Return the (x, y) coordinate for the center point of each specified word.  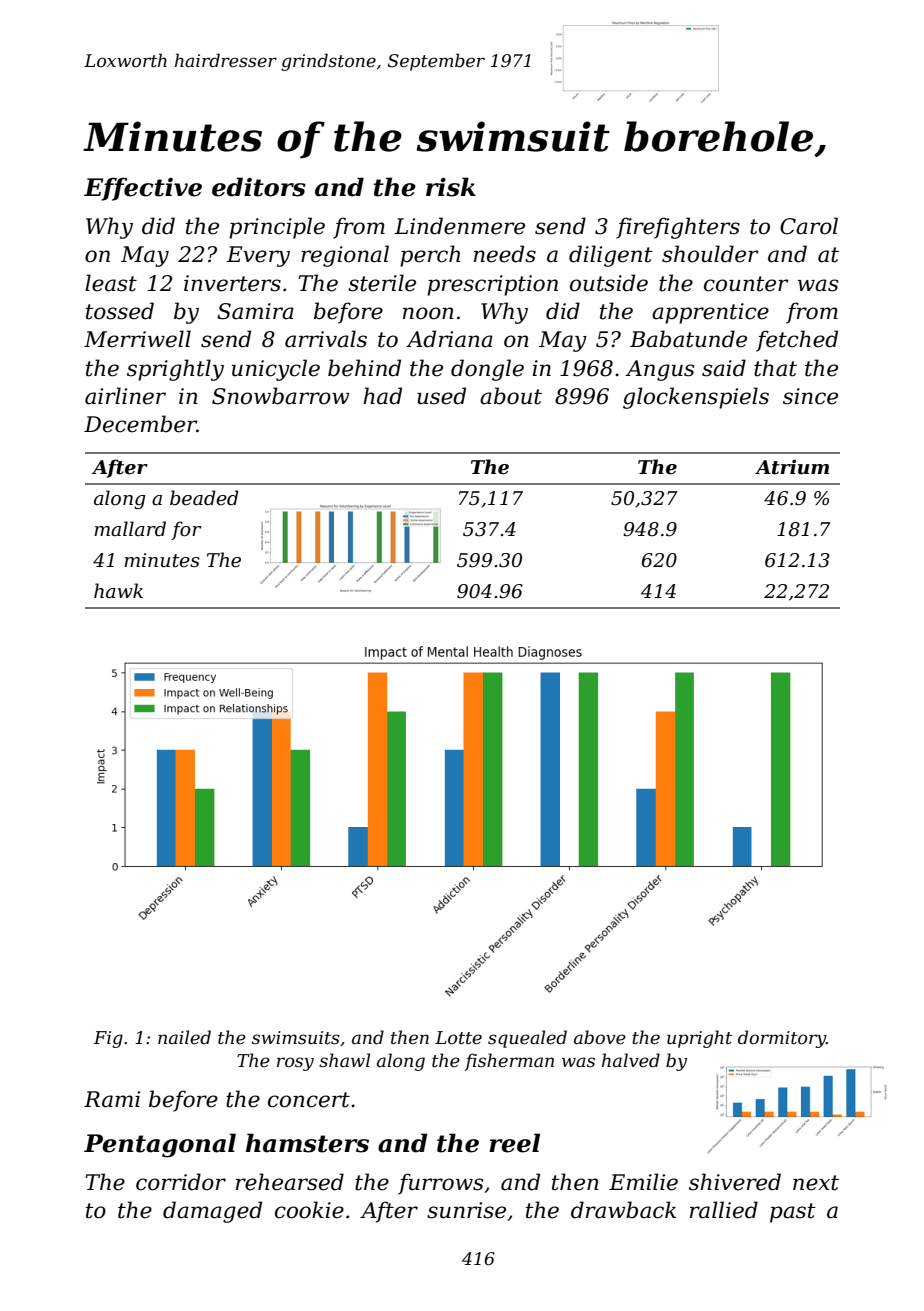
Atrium (792, 467)
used (441, 396)
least (111, 283)
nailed (184, 1037)
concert (309, 1100)
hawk (118, 590)
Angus (659, 370)
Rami (112, 1099)
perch (430, 256)
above (600, 1037)
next (816, 1183)
